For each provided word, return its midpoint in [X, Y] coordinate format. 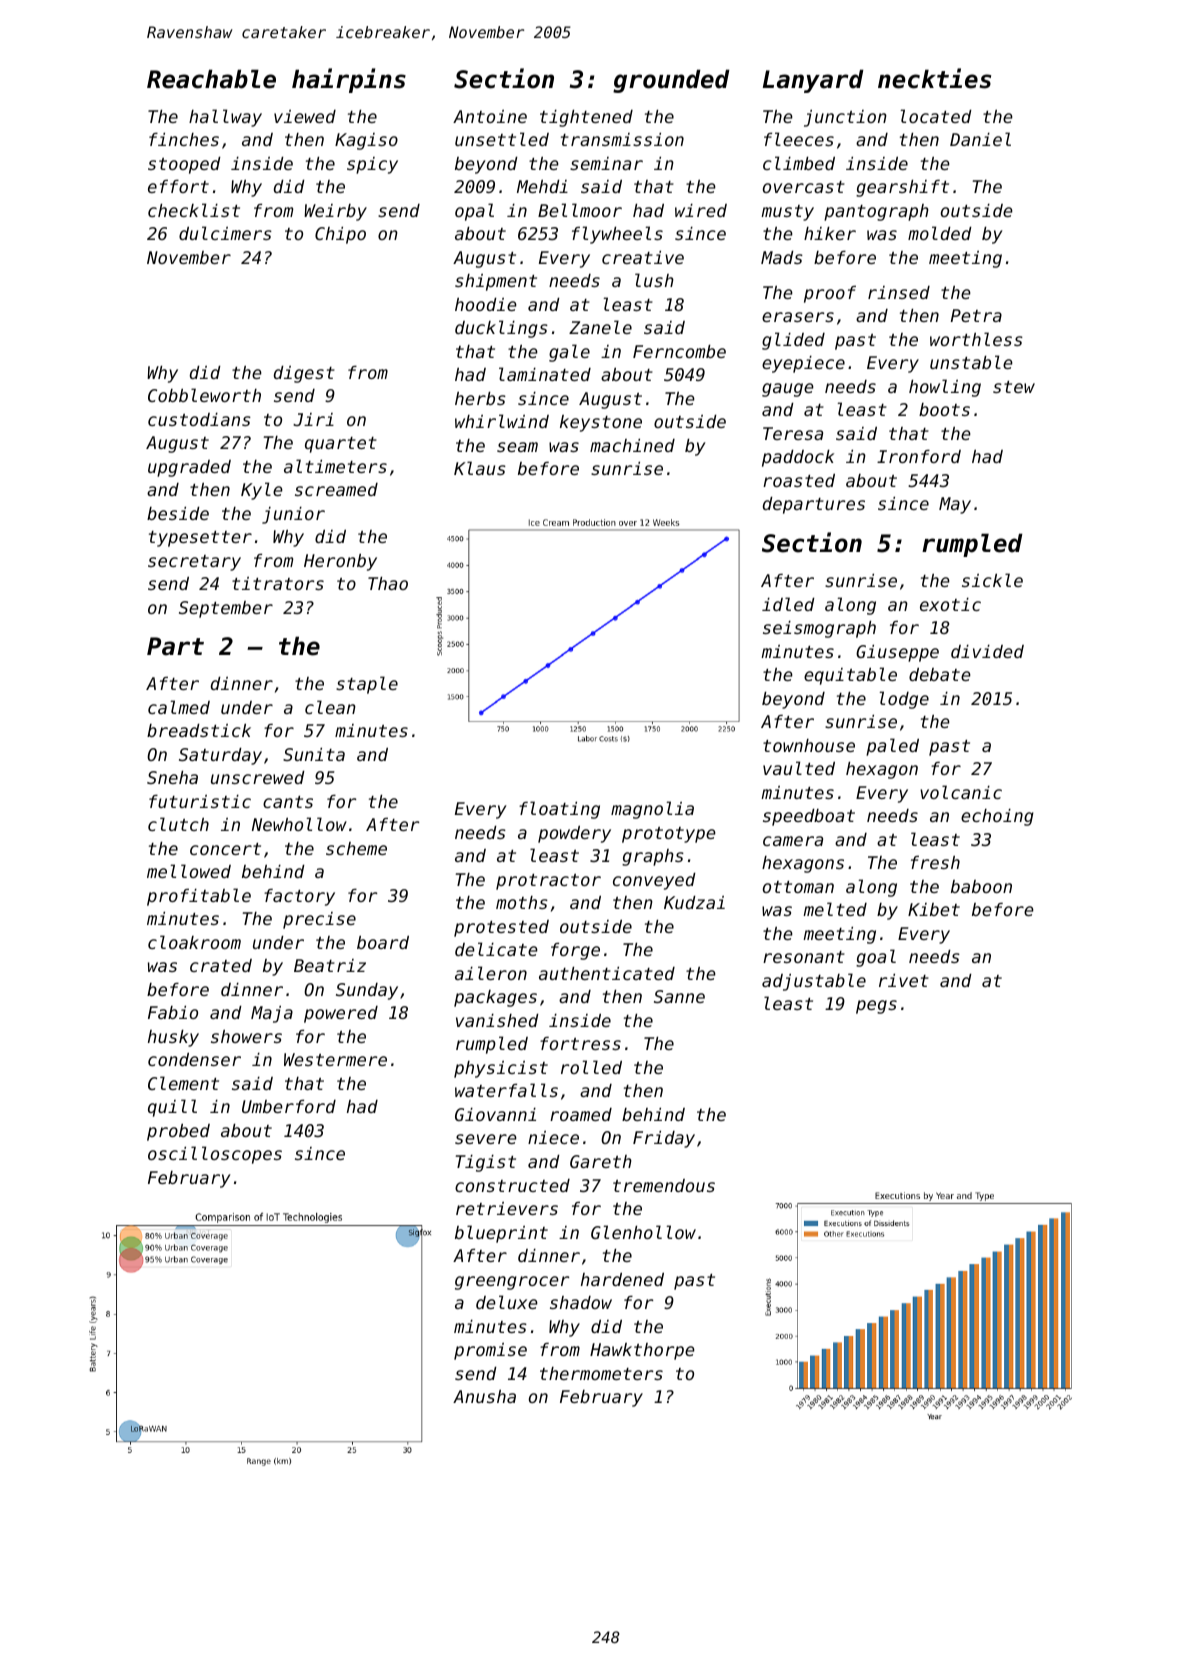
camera [793, 841]
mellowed [189, 871]
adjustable [814, 982]
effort [178, 186]
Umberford [289, 1106]
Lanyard [813, 81]
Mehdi [542, 186]
